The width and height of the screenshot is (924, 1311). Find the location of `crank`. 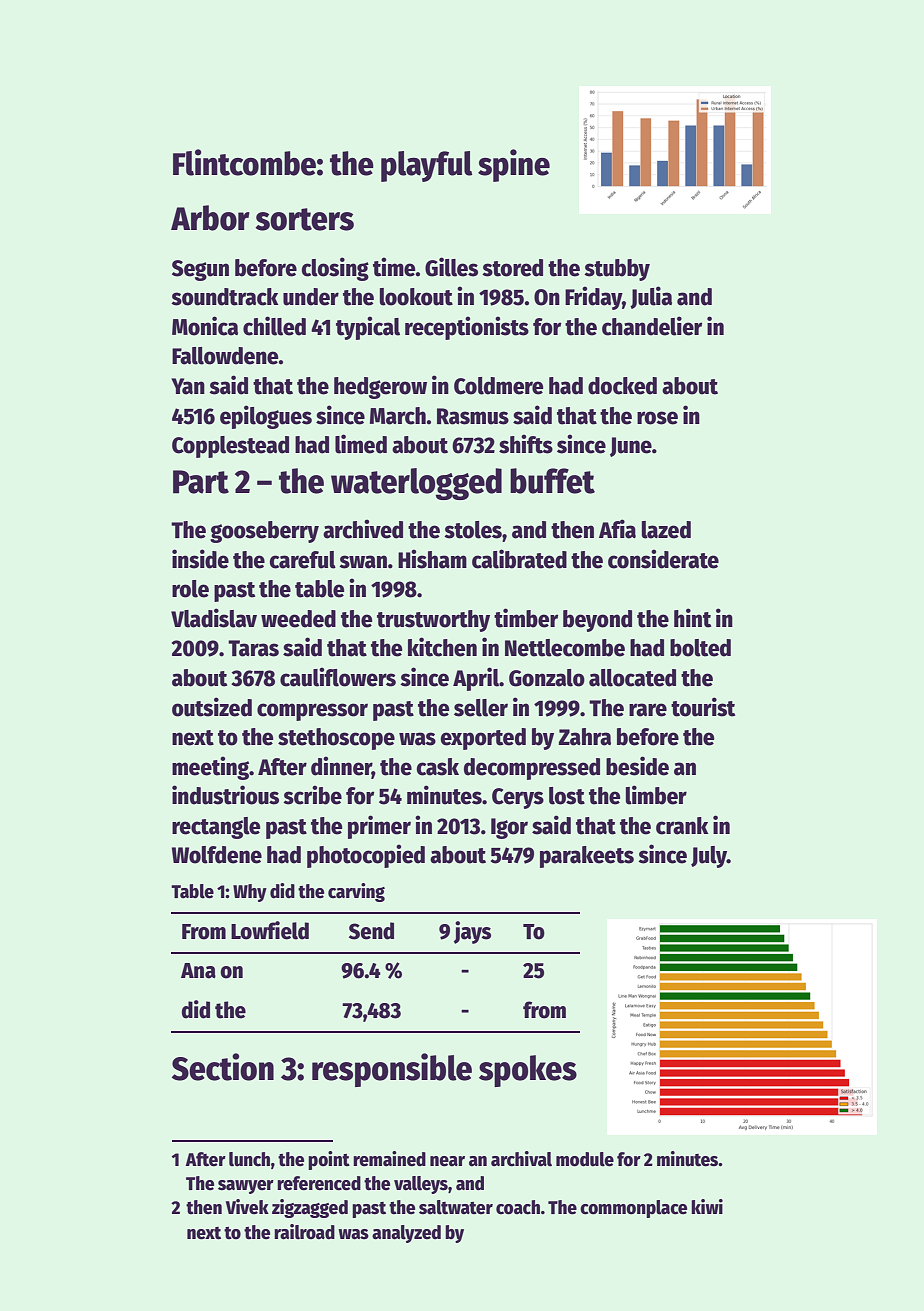

crank is located at coordinates (682, 826).
